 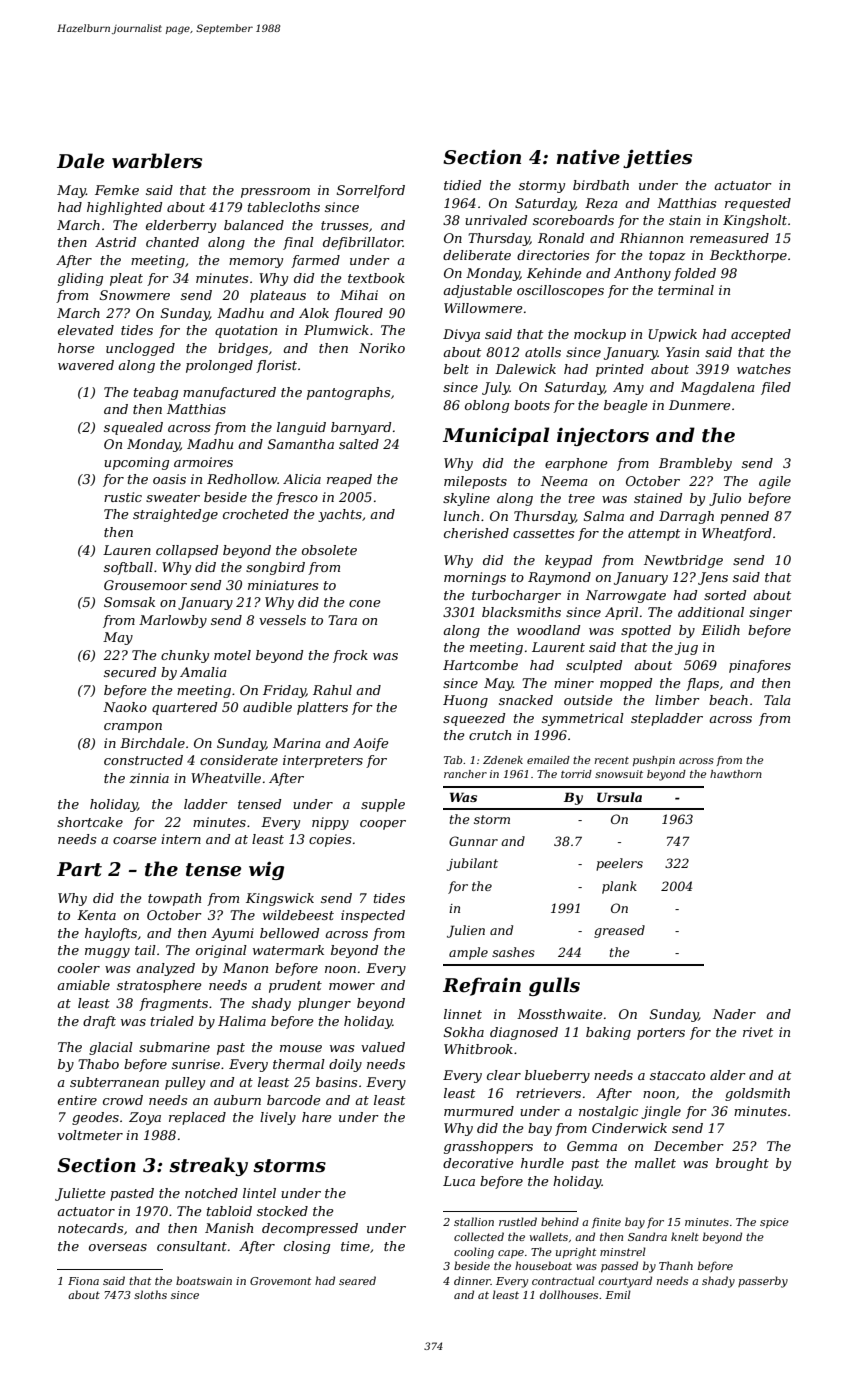 I want to click on teabag, so click(x=156, y=393).
